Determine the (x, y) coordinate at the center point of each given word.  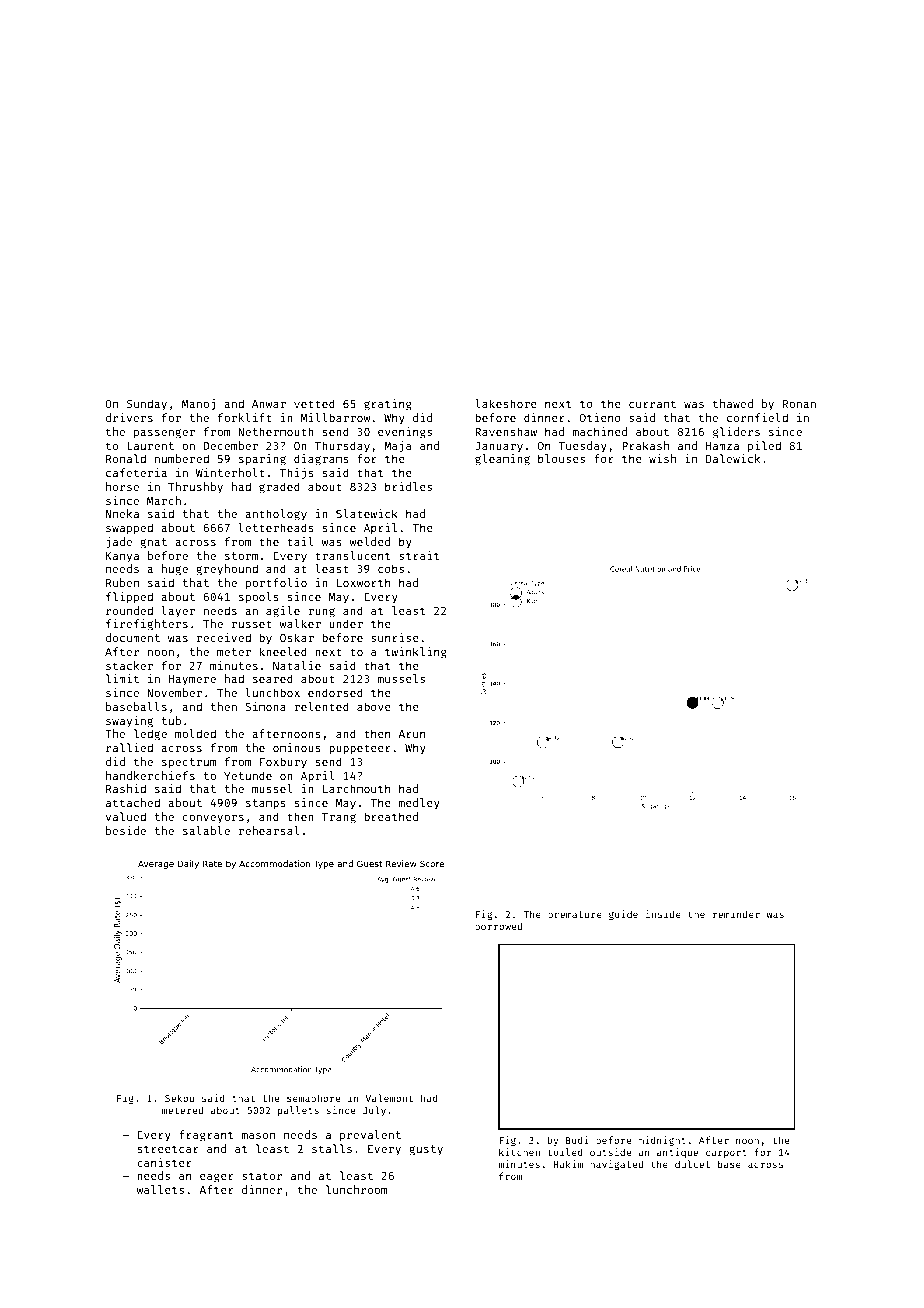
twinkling (416, 653)
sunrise (395, 637)
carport (726, 1153)
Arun (411, 734)
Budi (577, 1140)
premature (575, 915)
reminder (736, 914)
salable (206, 830)
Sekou (179, 1098)
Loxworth (363, 582)
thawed (733, 403)
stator (262, 1176)
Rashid (126, 788)
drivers (129, 417)
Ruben (122, 582)
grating (388, 405)
